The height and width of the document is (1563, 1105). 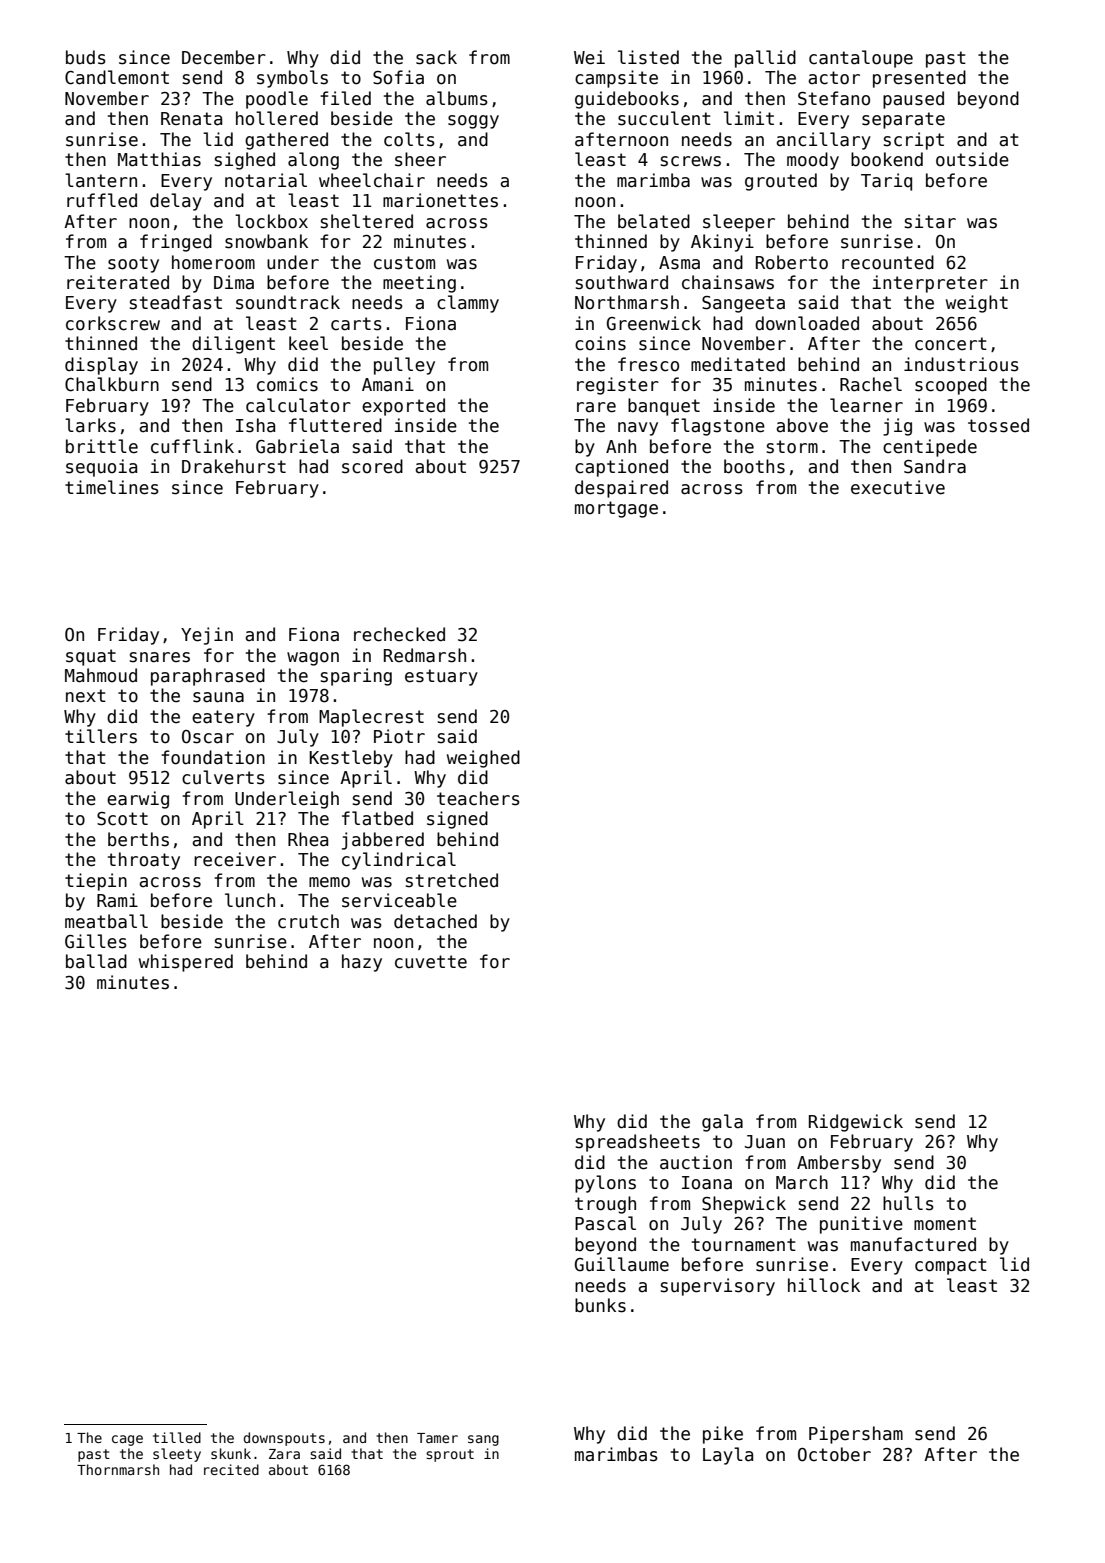 I want to click on buds, so click(x=86, y=57).
